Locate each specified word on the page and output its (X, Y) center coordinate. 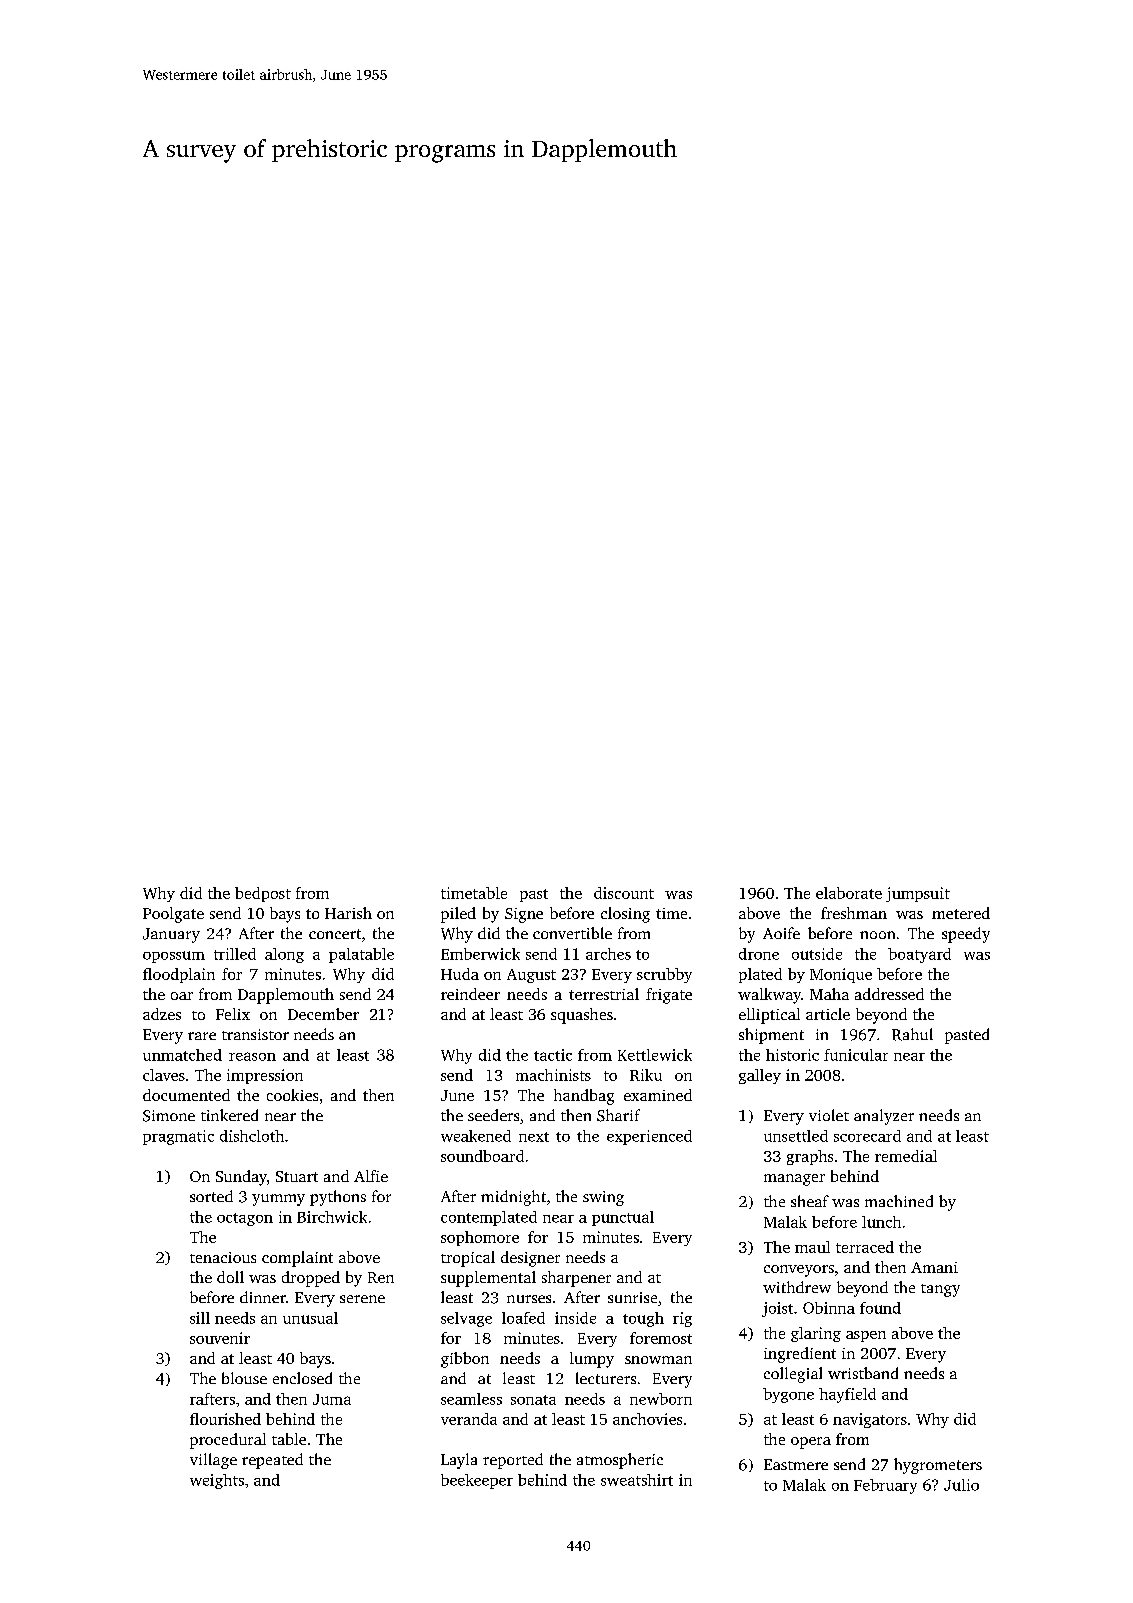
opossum (174, 957)
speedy (966, 935)
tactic (553, 1055)
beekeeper (477, 1481)
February (885, 1486)
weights (217, 1481)
